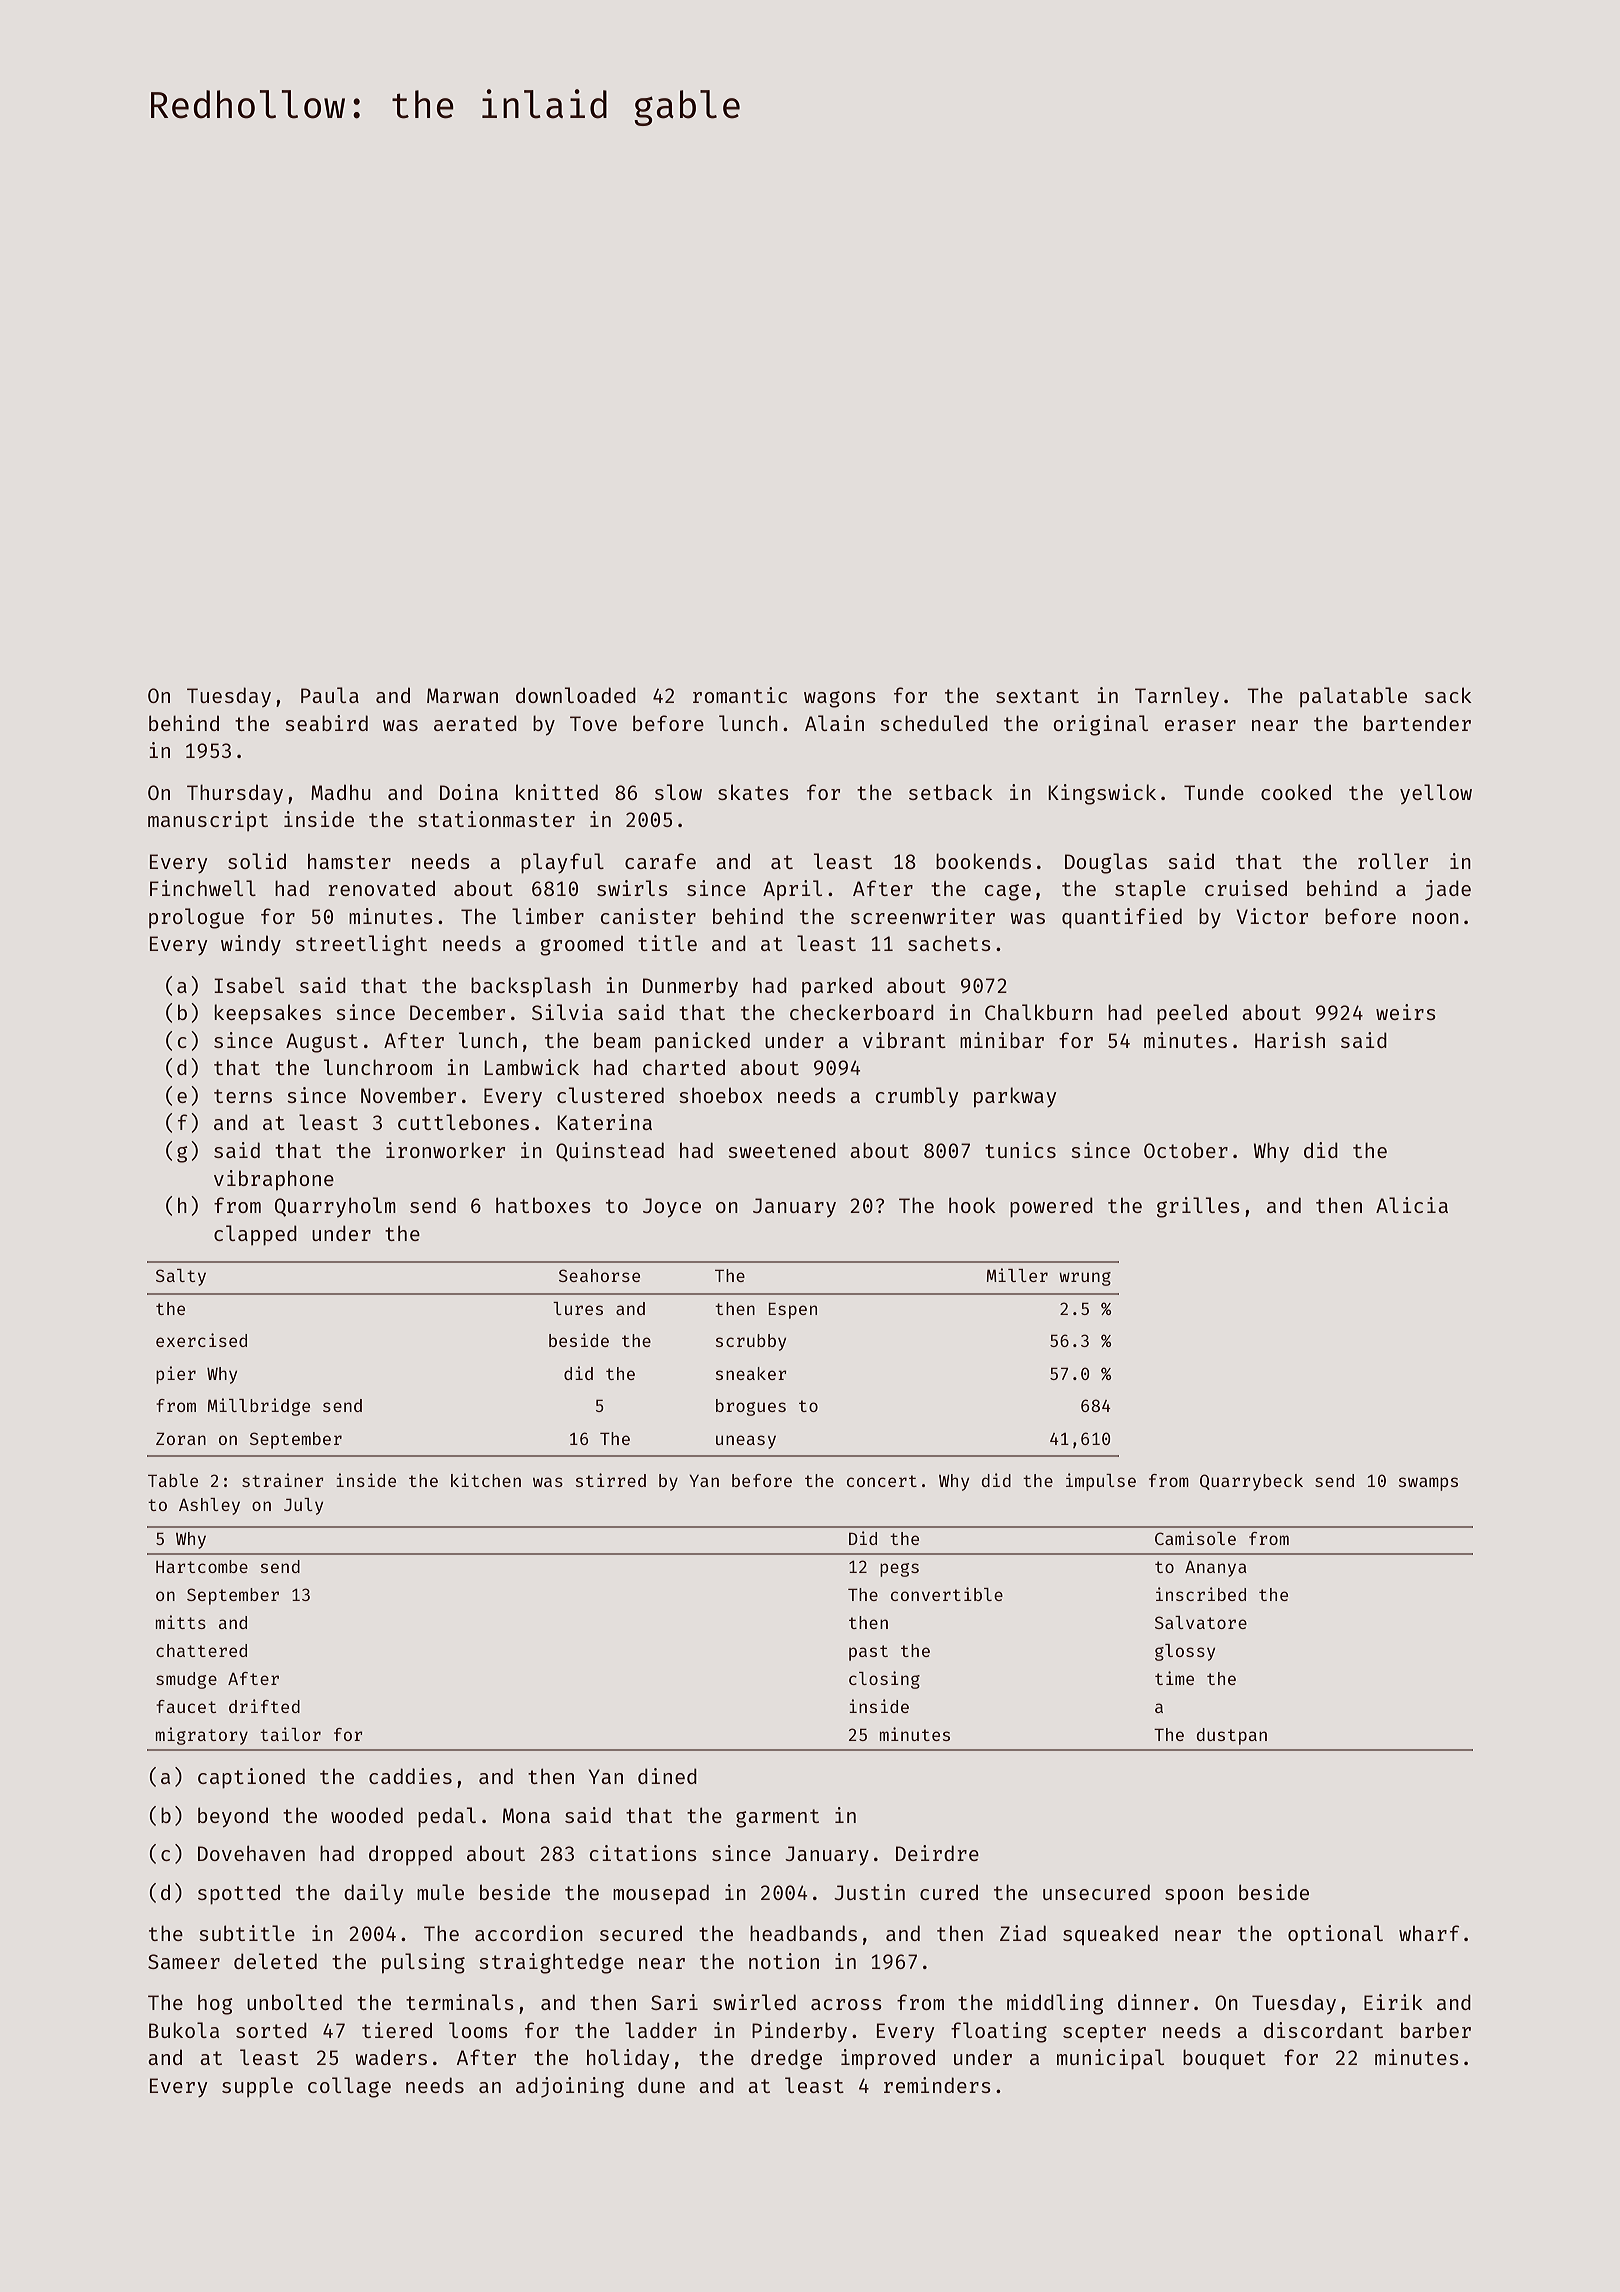 Image resolution: width=1620 pixels, height=2292 pixels. I want to click on collage, so click(349, 2087).
